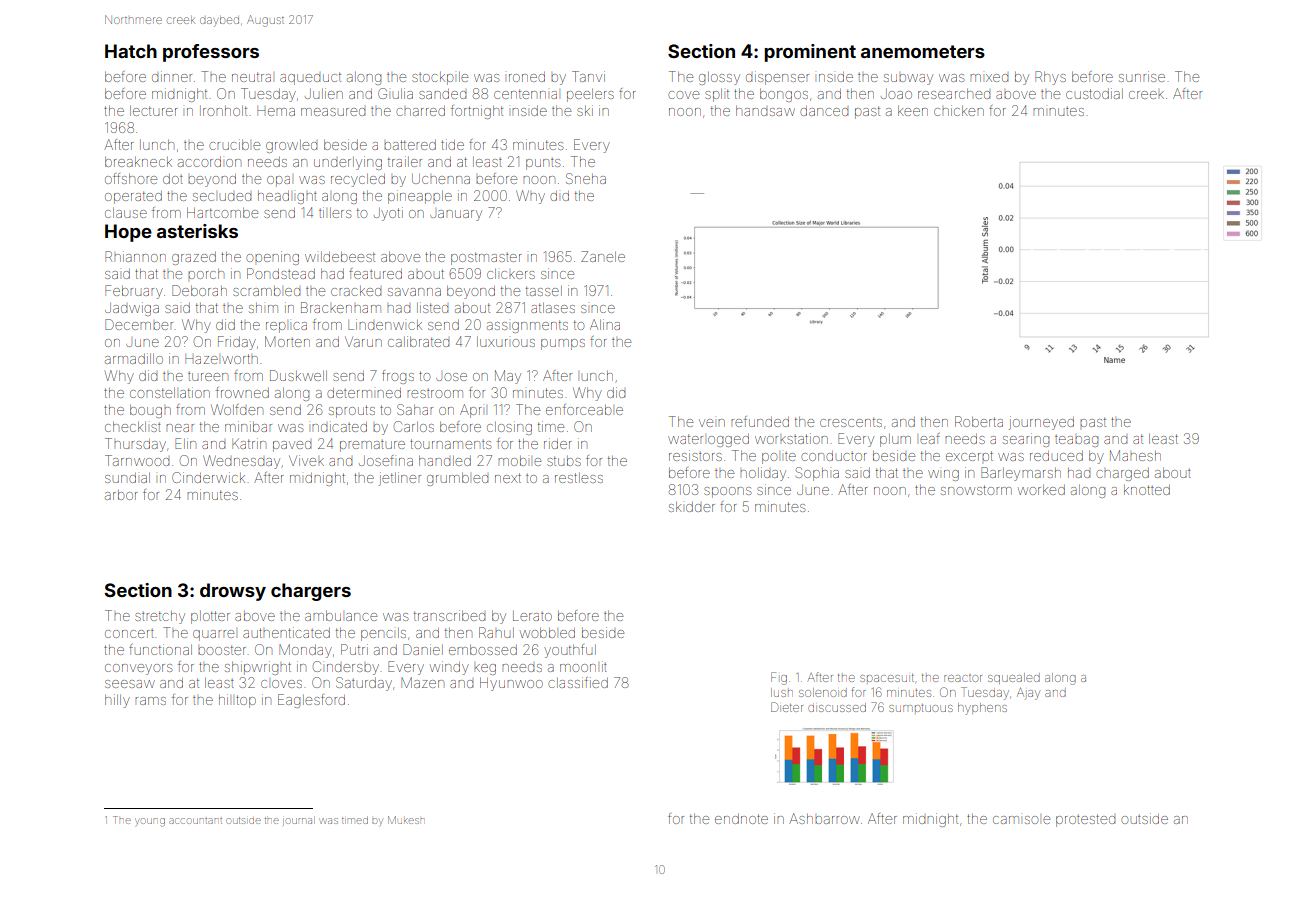  What do you see at coordinates (532, 616) in the page?
I see `Lerato` at bounding box center [532, 616].
